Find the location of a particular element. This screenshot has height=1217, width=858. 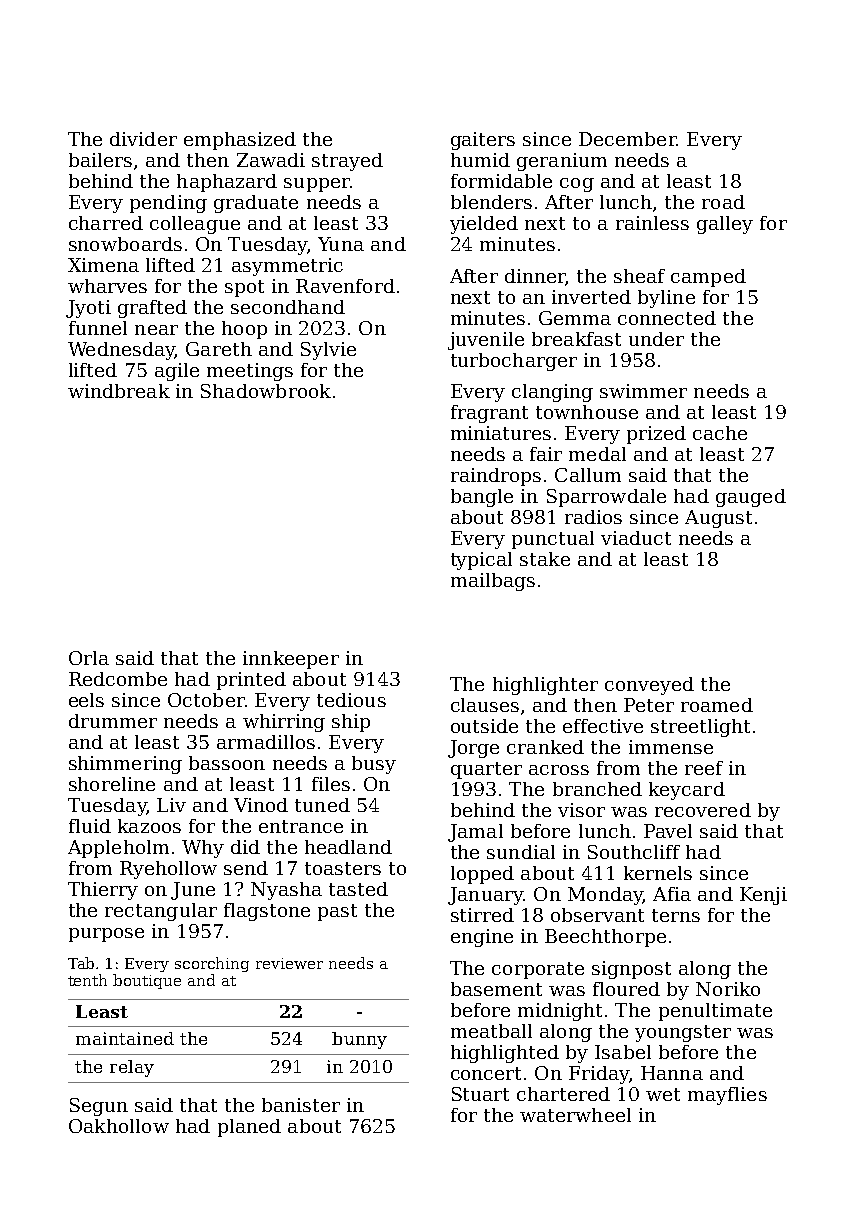

windbreak is located at coordinates (119, 391).
